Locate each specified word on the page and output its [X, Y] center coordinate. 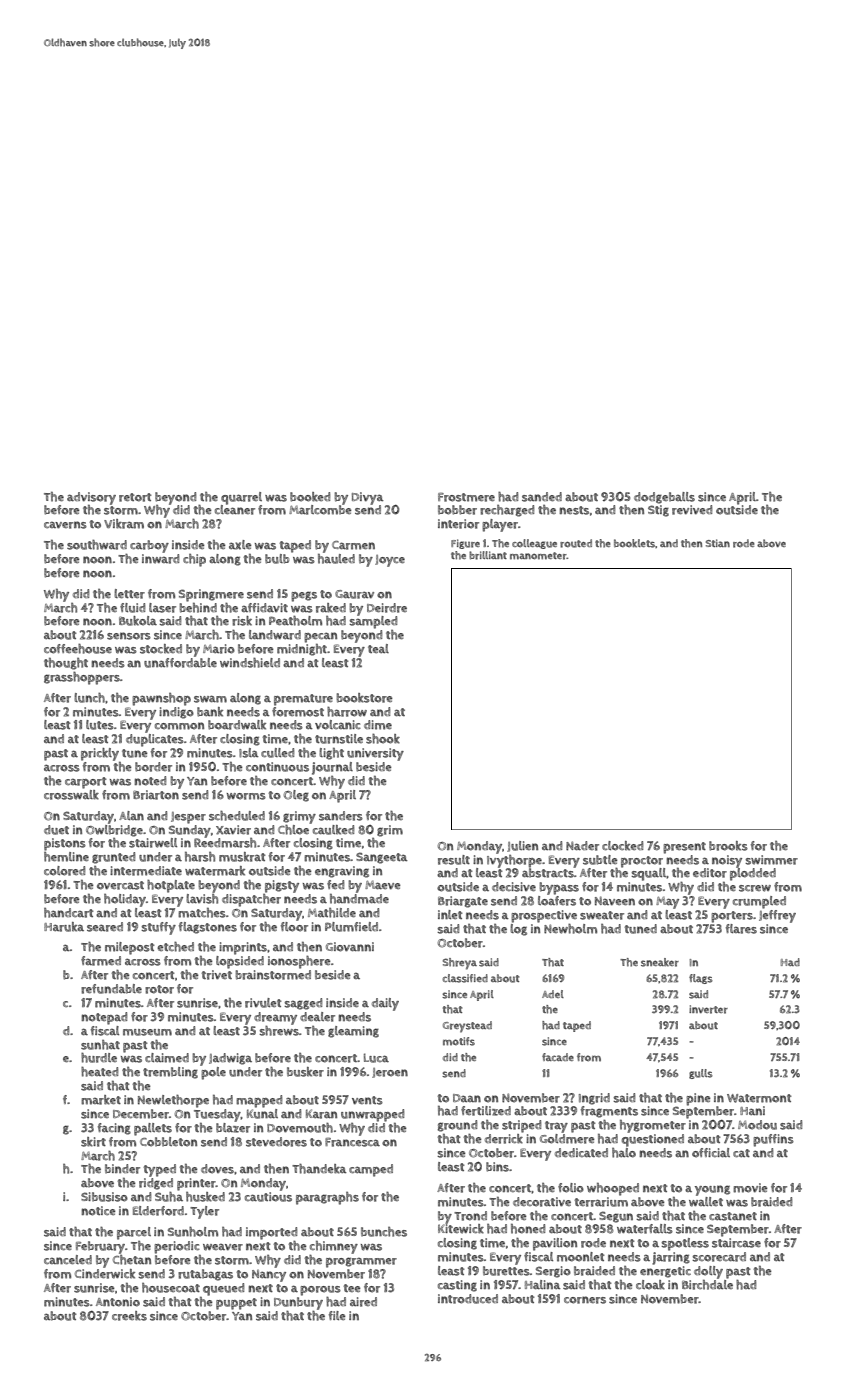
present [684, 848]
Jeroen [390, 1073]
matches [202, 913]
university [375, 754]
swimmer [771, 860]
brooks [728, 846]
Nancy [269, 1276]
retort [135, 497]
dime [378, 725]
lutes [100, 725]
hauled [336, 559]
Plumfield [351, 927]
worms [246, 796]
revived [692, 510]
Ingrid [594, 1099]
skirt [93, 1142]
